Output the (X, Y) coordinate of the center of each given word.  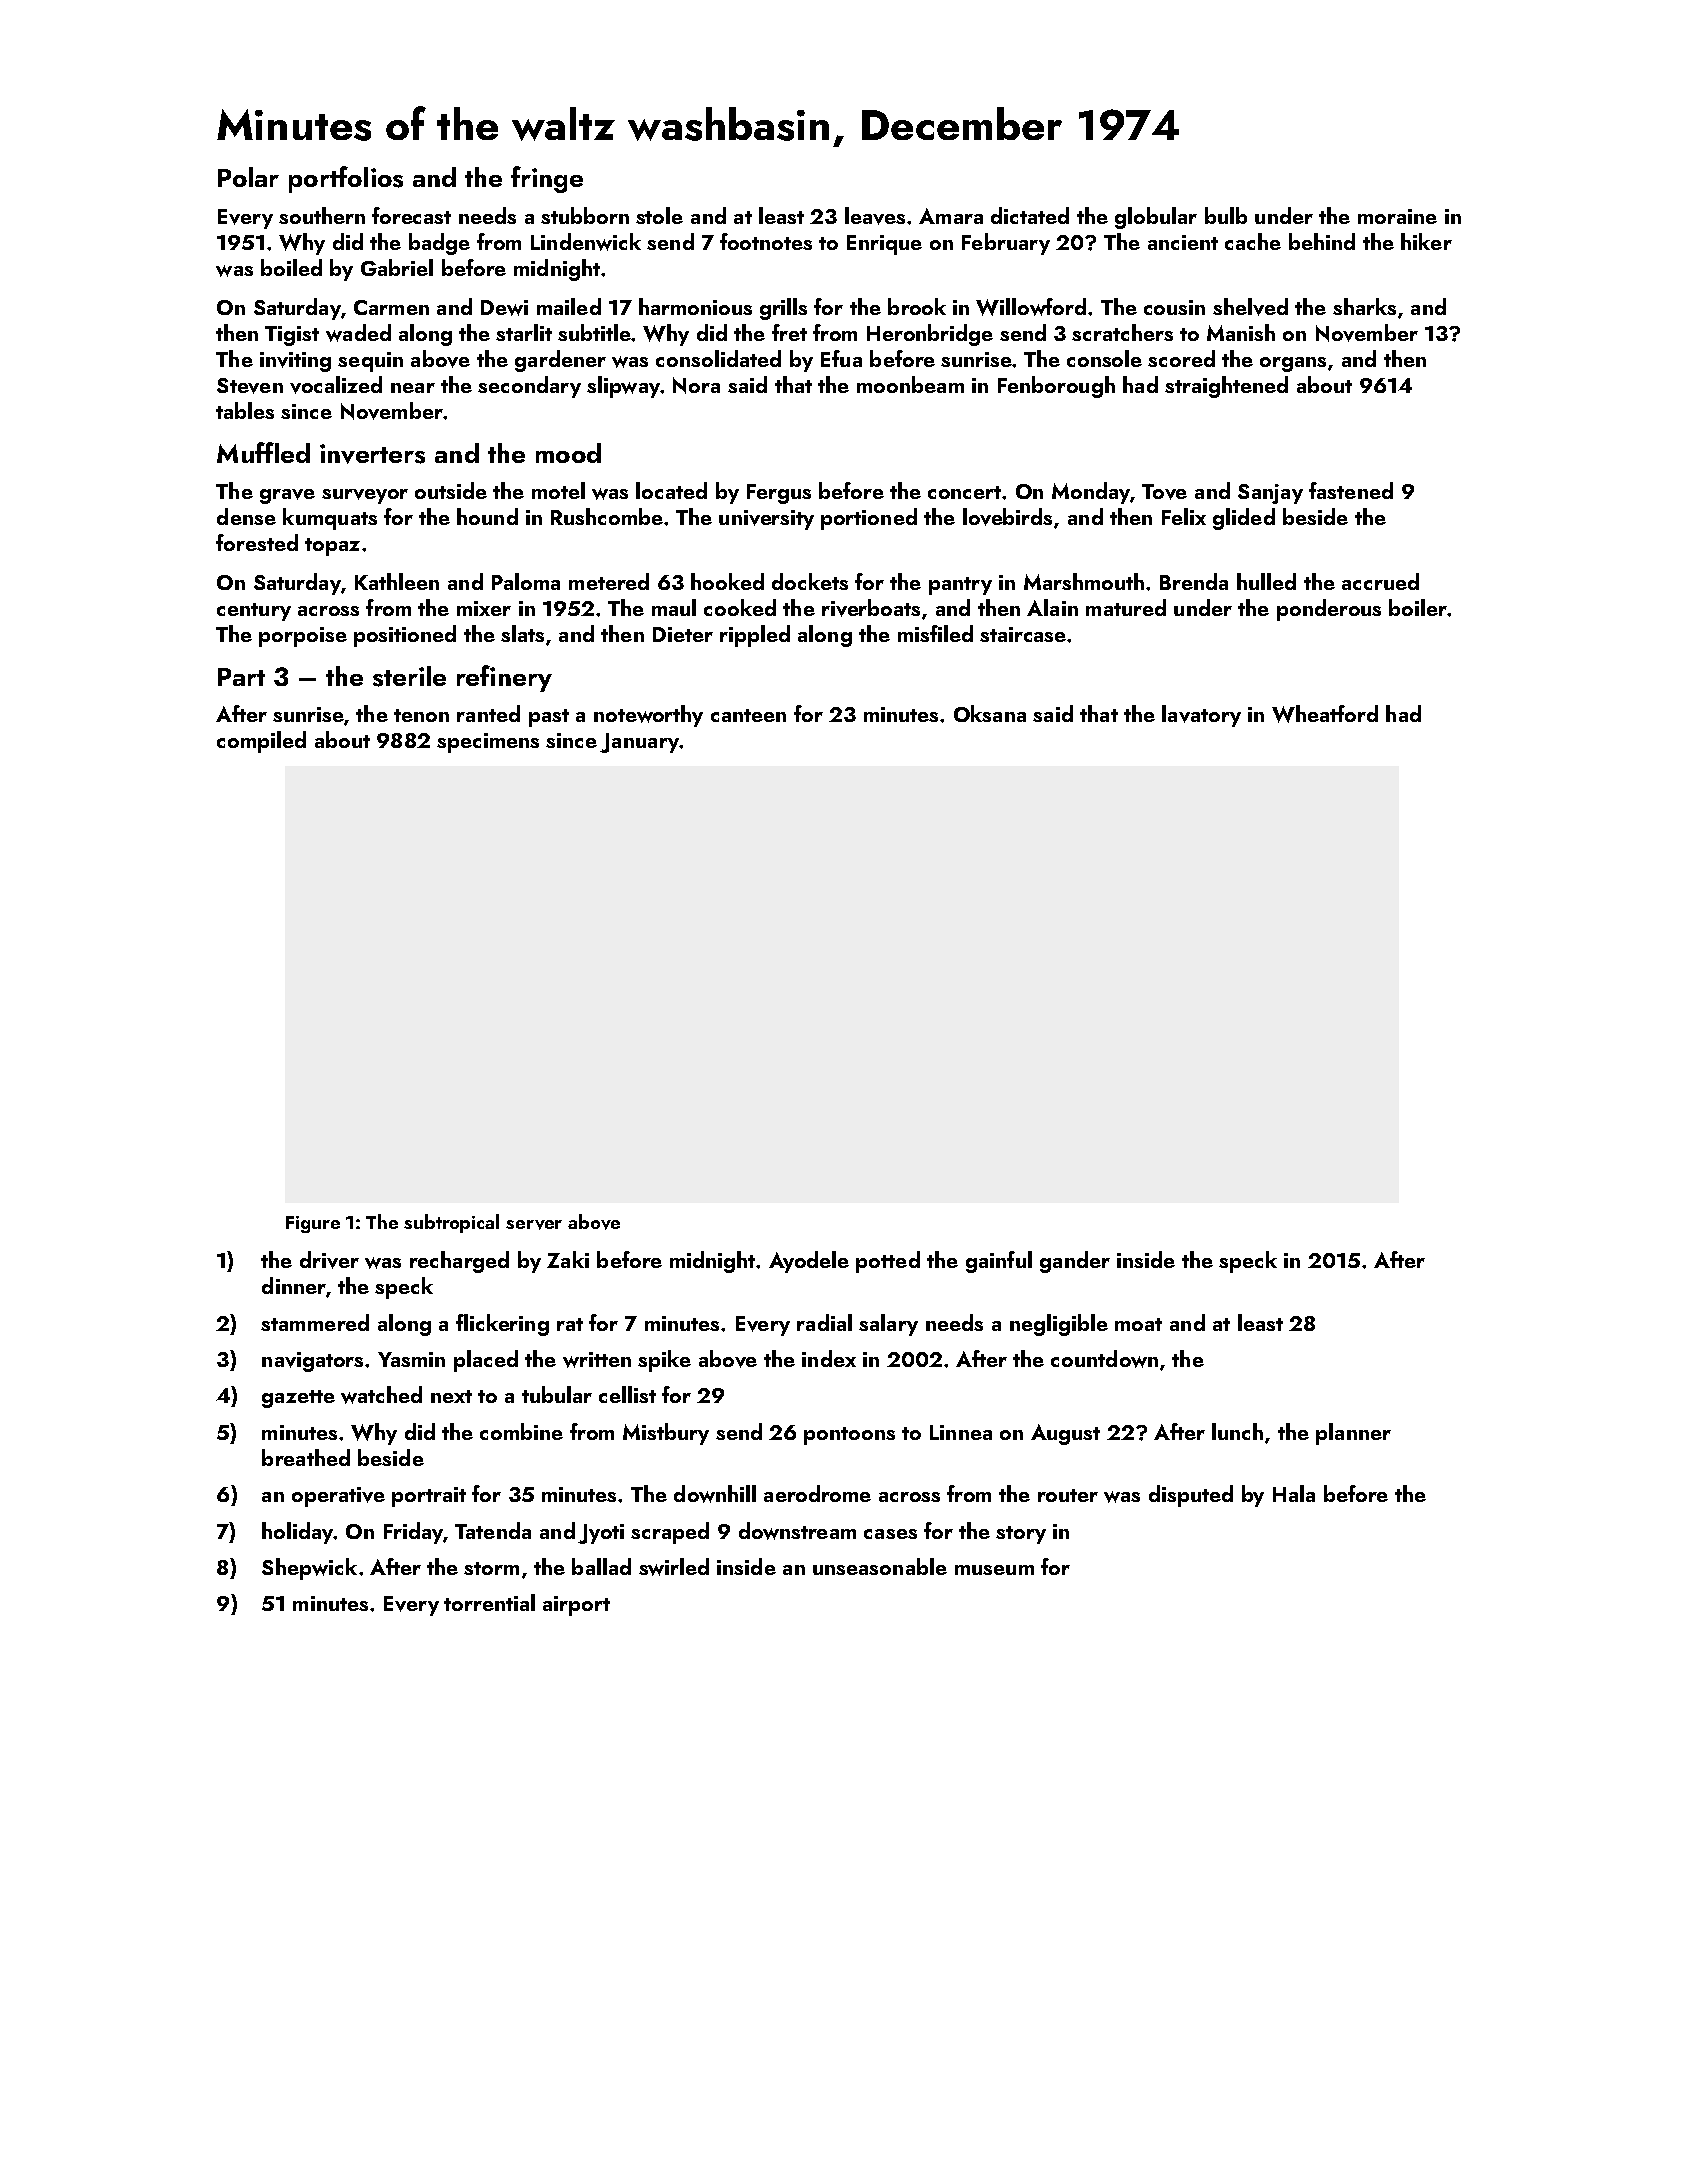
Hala (1294, 1493)
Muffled (263, 452)
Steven (250, 386)
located (671, 490)
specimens (488, 743)
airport (576, 1606)
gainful (999, 1262)
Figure (313, 1224)
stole (659, 215)
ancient (1183, 242)
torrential (489, 1602)
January (639, 743)
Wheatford (1325, 714)
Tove (1164, 492)
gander (1075, 1262)
